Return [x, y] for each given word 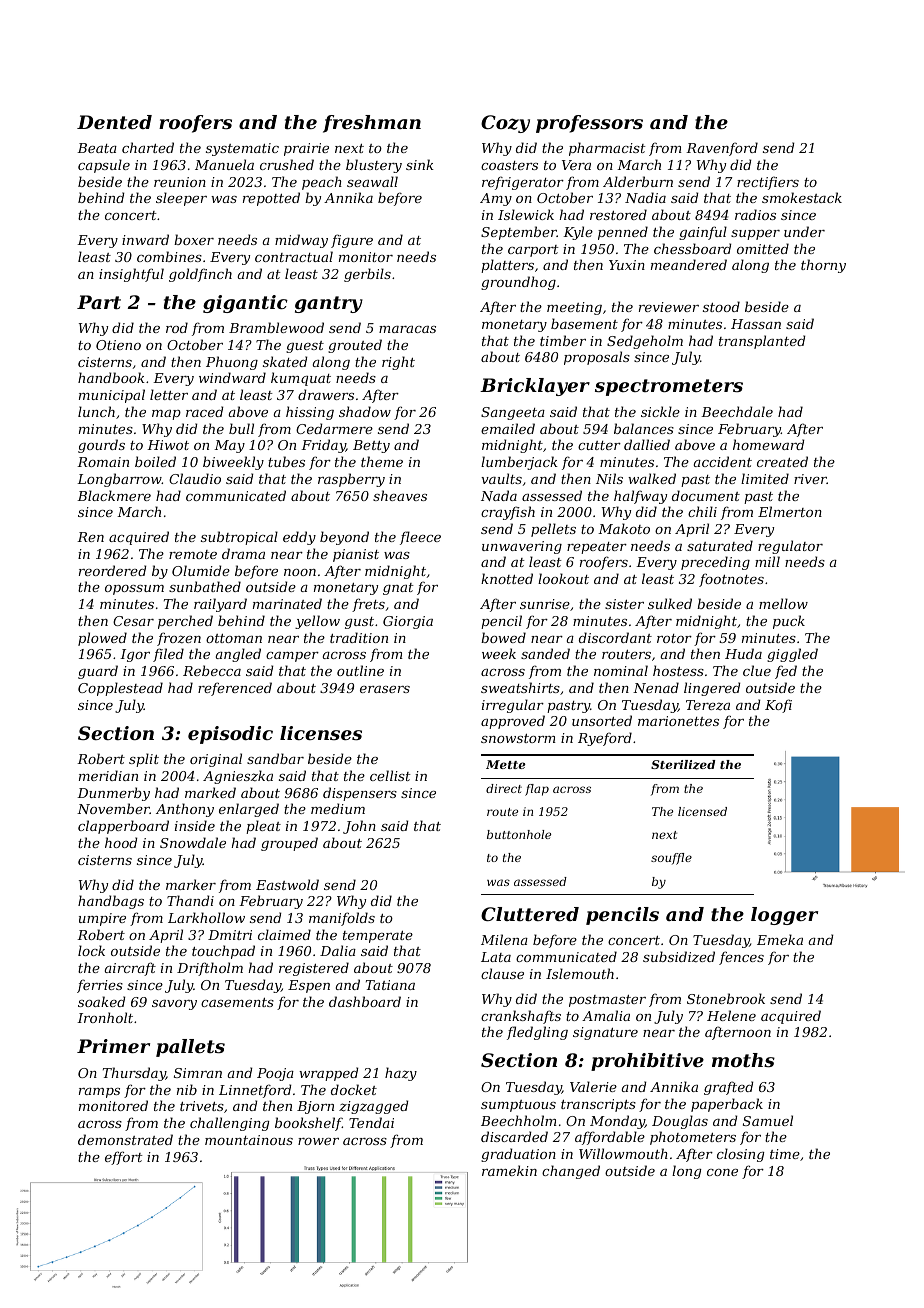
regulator [790, 547]
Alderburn [638, 181]
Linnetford [255, 1091]
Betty [371, 446]
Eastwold [287, 884]
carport [533, 251]
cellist [390, 775]
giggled [792, 655]
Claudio [195, 478]
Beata [97, 148]
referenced [235, 689]
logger [784, 916]
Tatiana [390, 985]
